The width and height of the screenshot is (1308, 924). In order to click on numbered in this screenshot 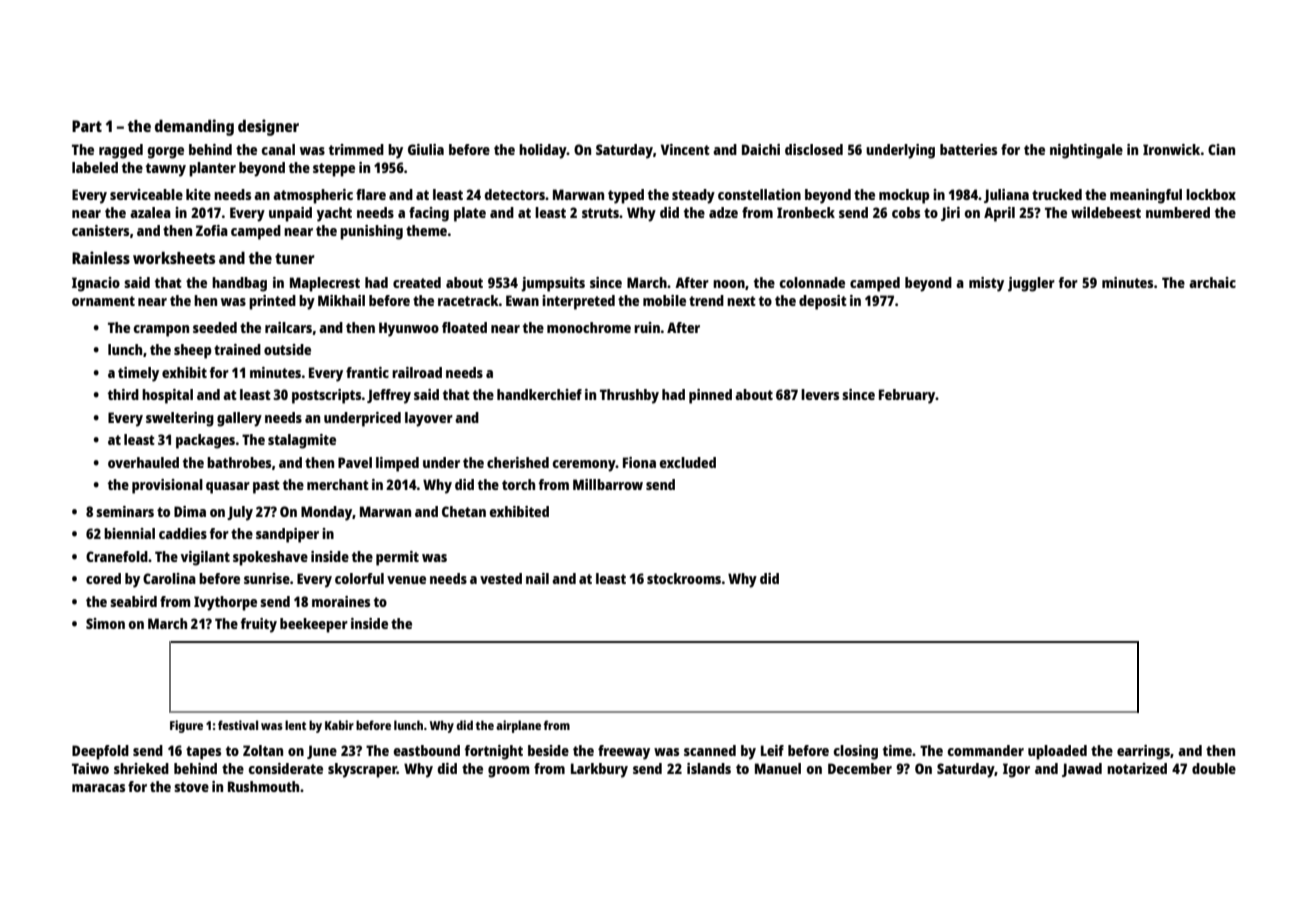, I will do `click(1178, 212)`.
